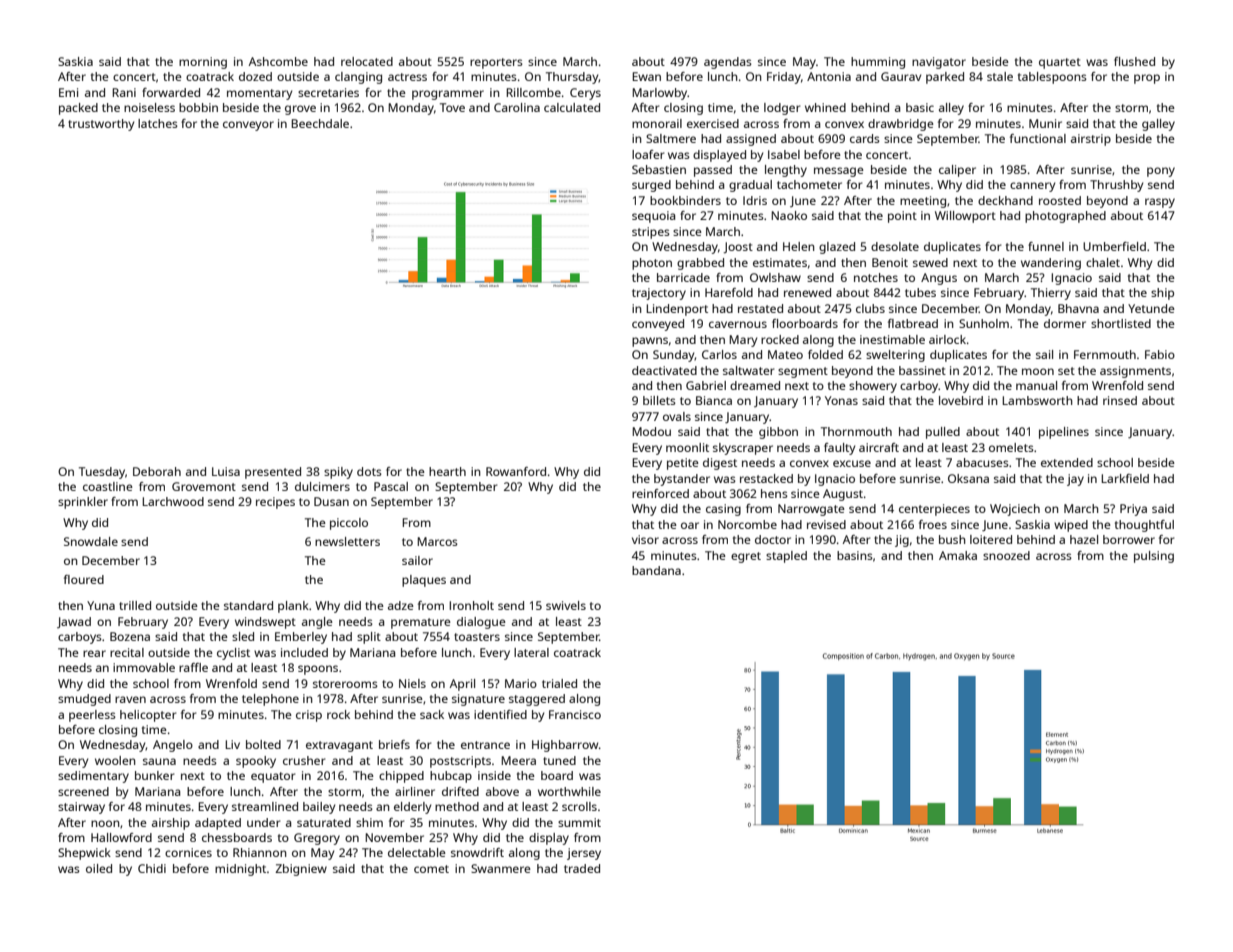  Describe the element at coordinates (991, 539) in the document. I see `loitered` at that location.
